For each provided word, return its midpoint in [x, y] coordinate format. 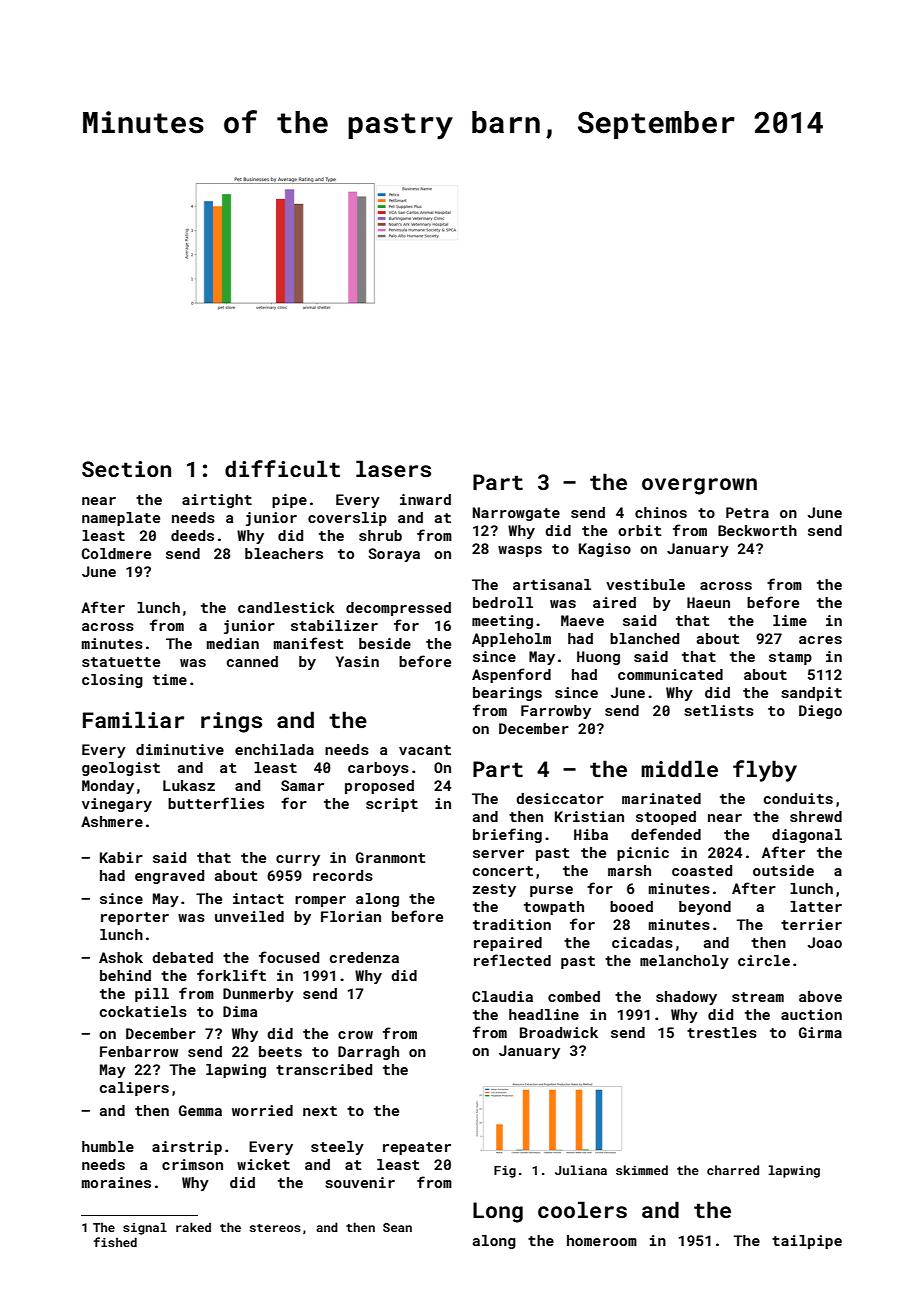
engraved [169, 877]
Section [126, 469]
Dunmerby [258, 995]
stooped [666, 818]
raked [193, 1227]
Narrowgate [516, 514]
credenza [364, 957]
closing [112, 681]
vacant [425, 750]
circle [764, 960]
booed [631, 906]
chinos [661, 512]
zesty [494, 890]
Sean [397, 1227]
